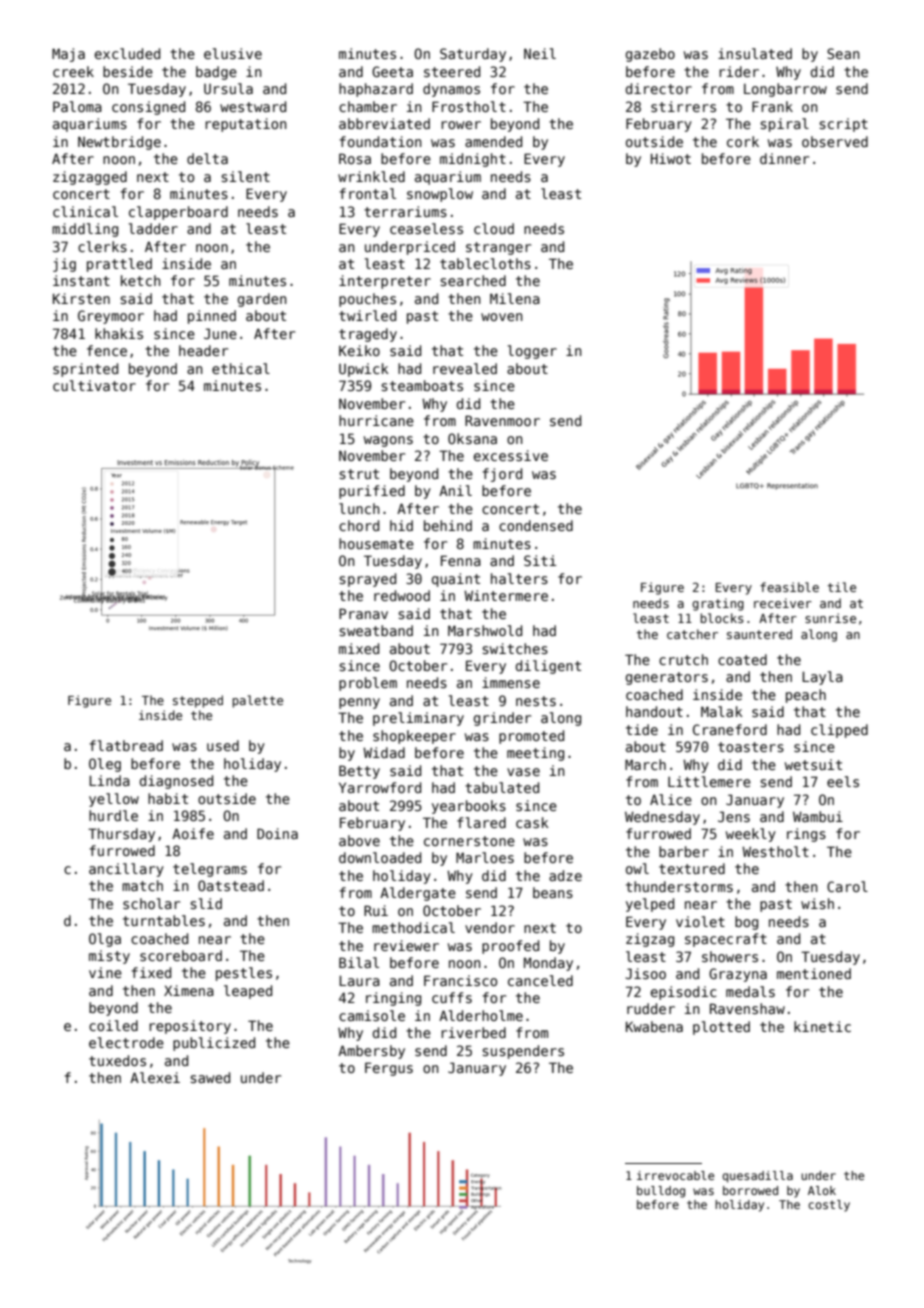 The width and height of the screenshot is (924, 1308). What do you see at coordinates (755, 53) in the screenshot?
I see `insulated` at bounding box center [755, 53].
